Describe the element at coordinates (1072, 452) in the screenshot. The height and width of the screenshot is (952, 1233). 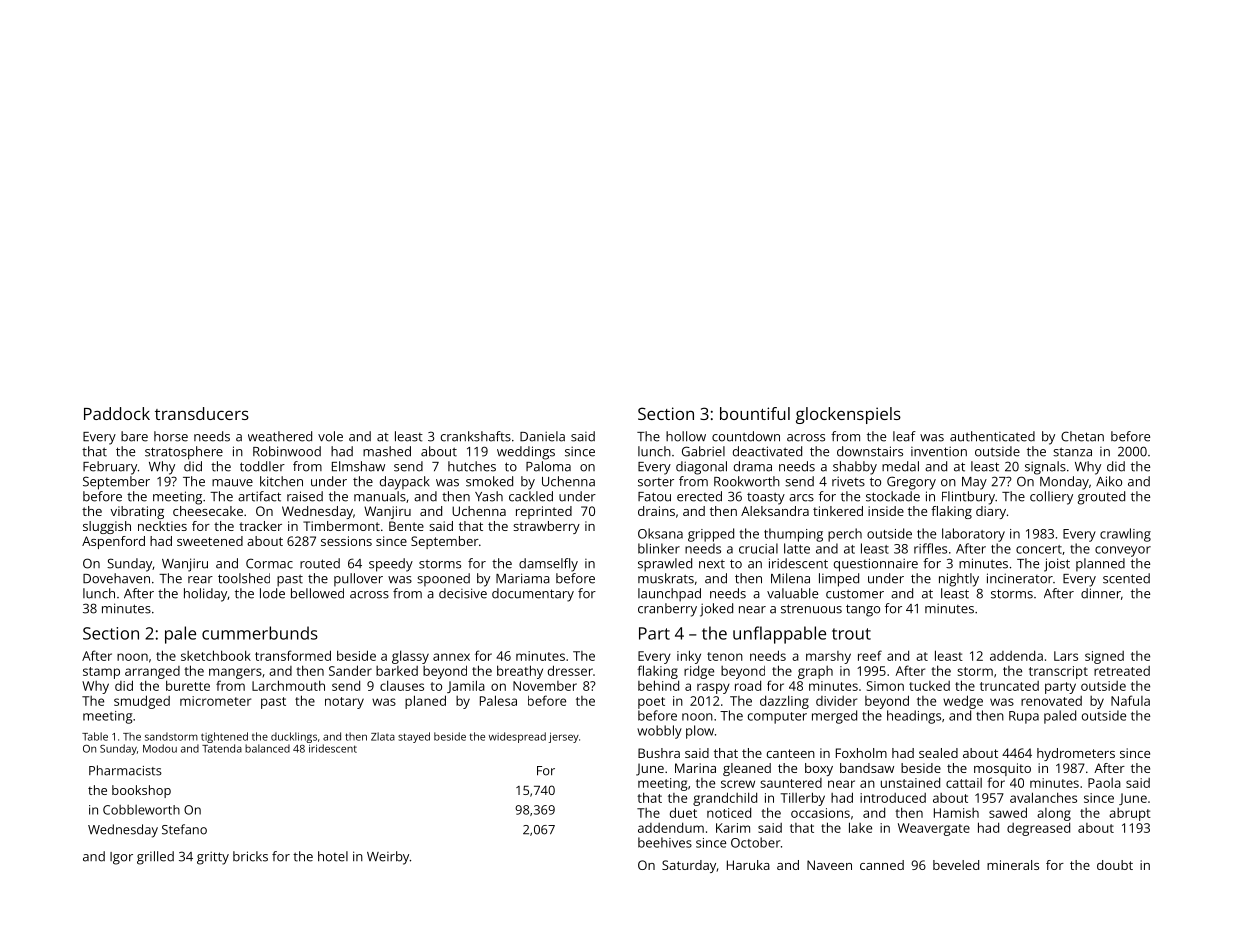
I see `stanza` at that location.
